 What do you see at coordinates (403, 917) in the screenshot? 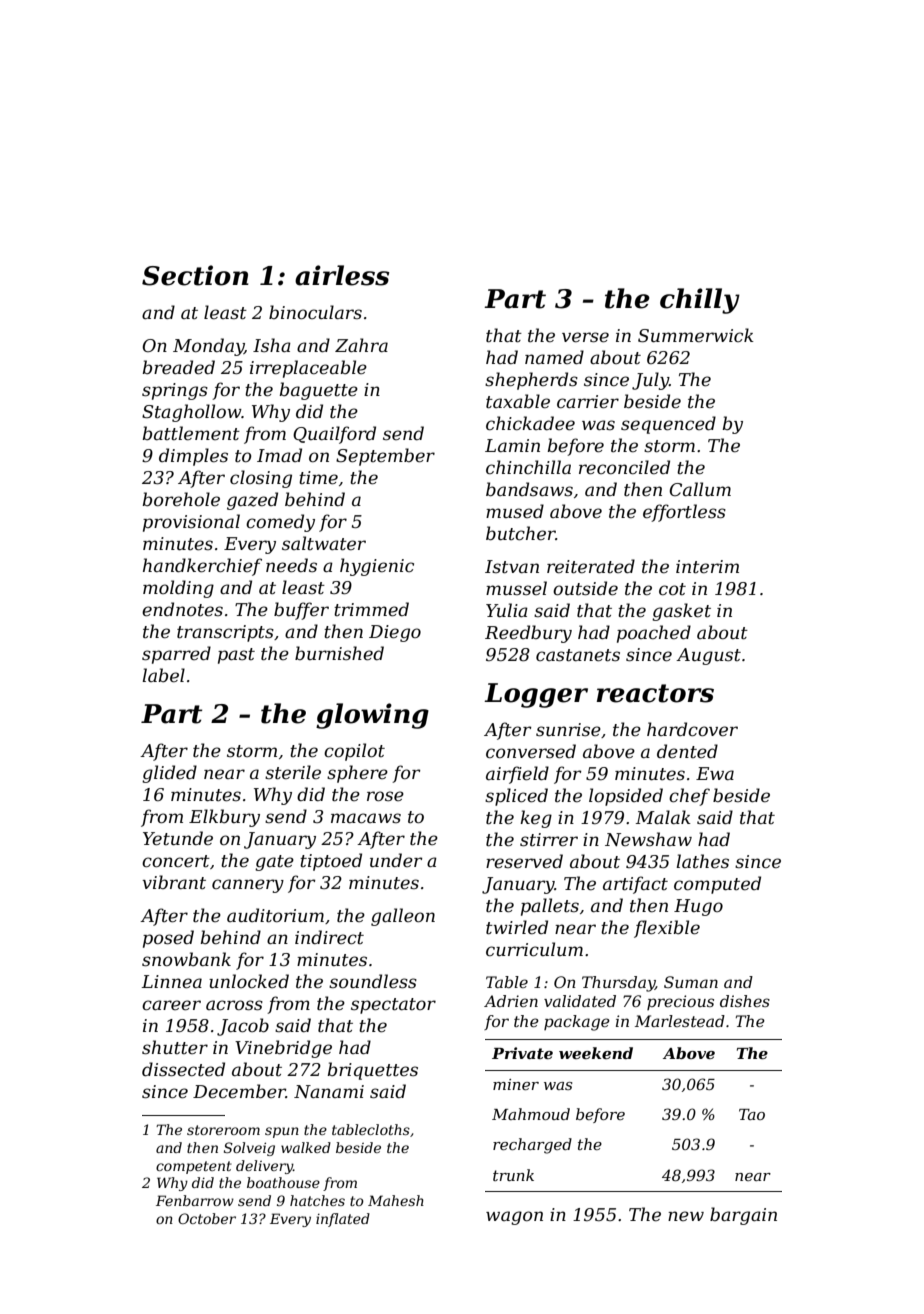
I see `galleon` at bounding box center [403, 917].
